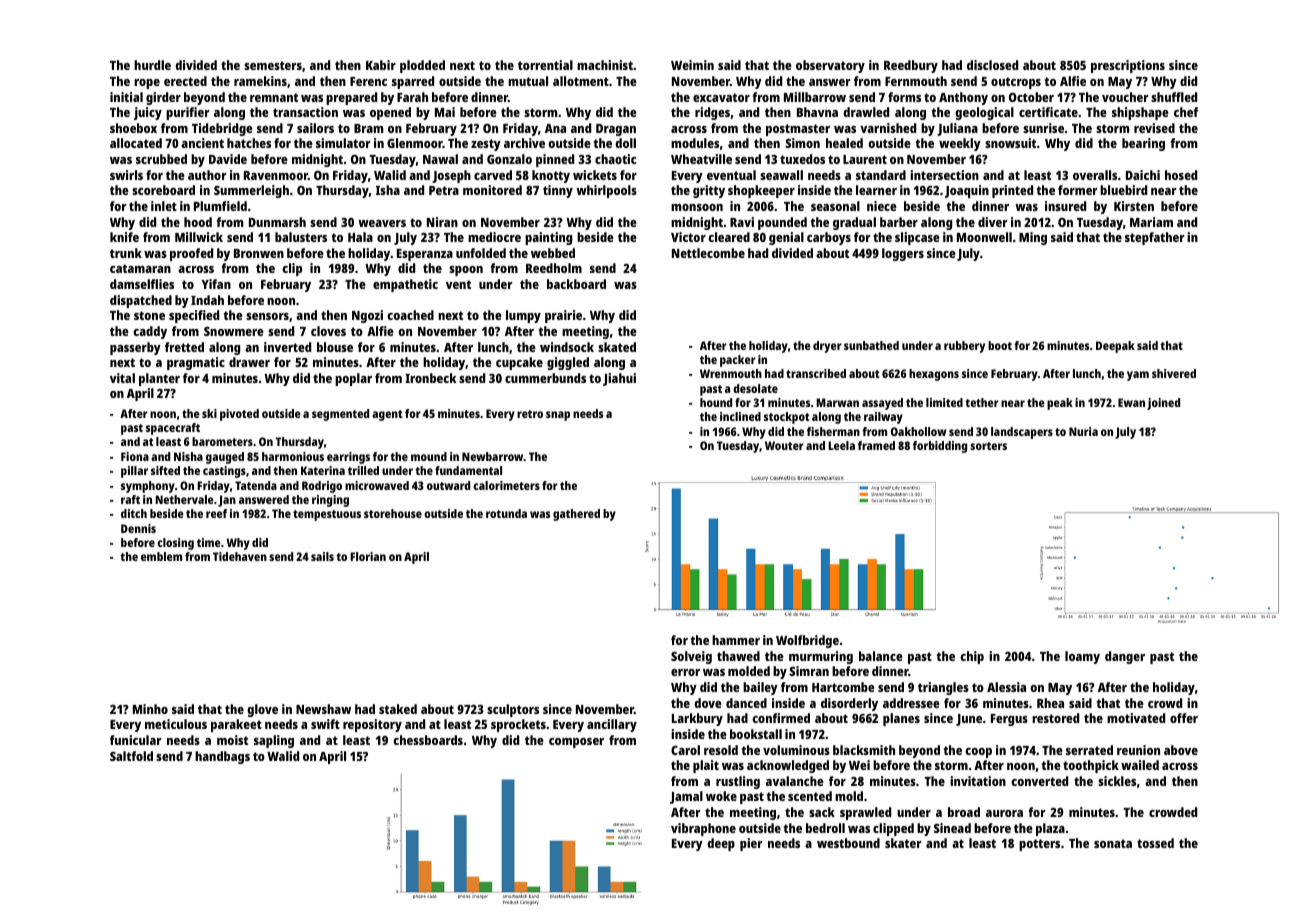 This screenshot has width=1308, height=924. Describe the element at coordinates (940, 447) in the screenshot. I see `forbidding` at that location.
